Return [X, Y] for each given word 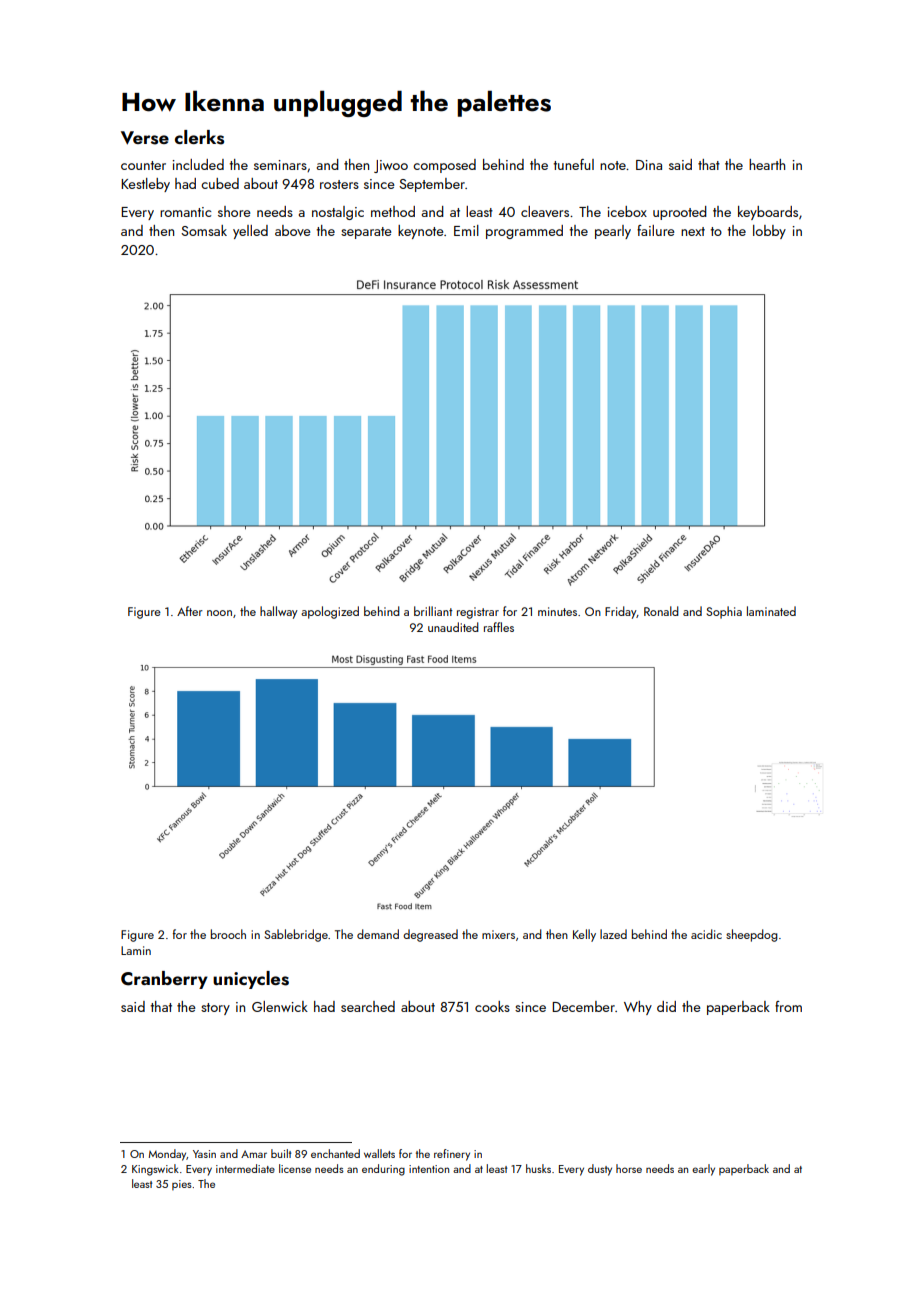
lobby [769, 232]
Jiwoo [391, 166]
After [190, 611]
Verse [145, 138]
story [215, 1009]
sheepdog [752, 935]
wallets [379, 1153]
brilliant [433, 611]
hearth [767, 164]
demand [378, 934]
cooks [492, 1006]
